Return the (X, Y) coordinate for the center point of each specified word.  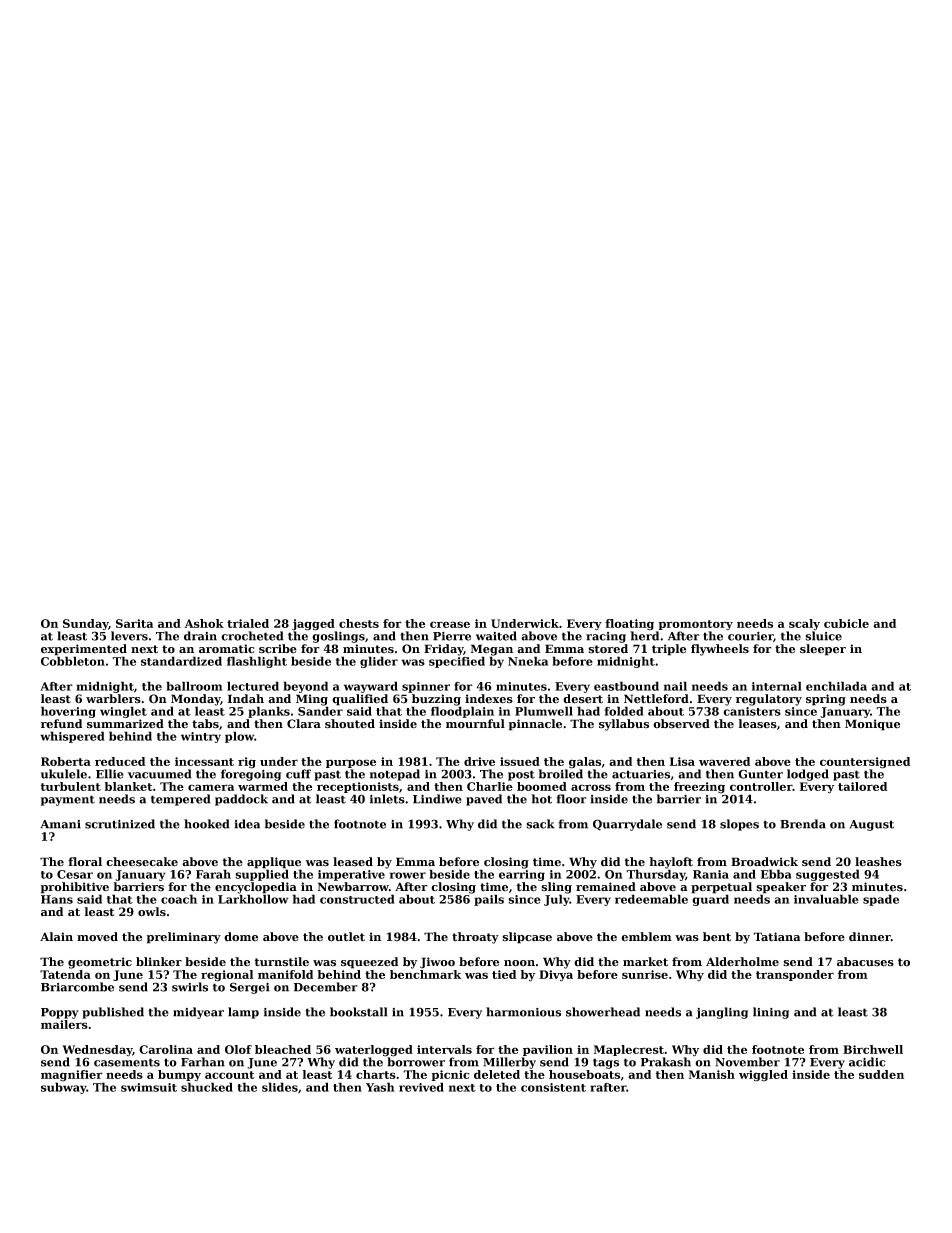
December (326, 987)
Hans (57, 899)
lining (771, 1013)
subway (64, 1088)
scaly (804, 624)
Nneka (528, 661)
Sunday (86, 624)
